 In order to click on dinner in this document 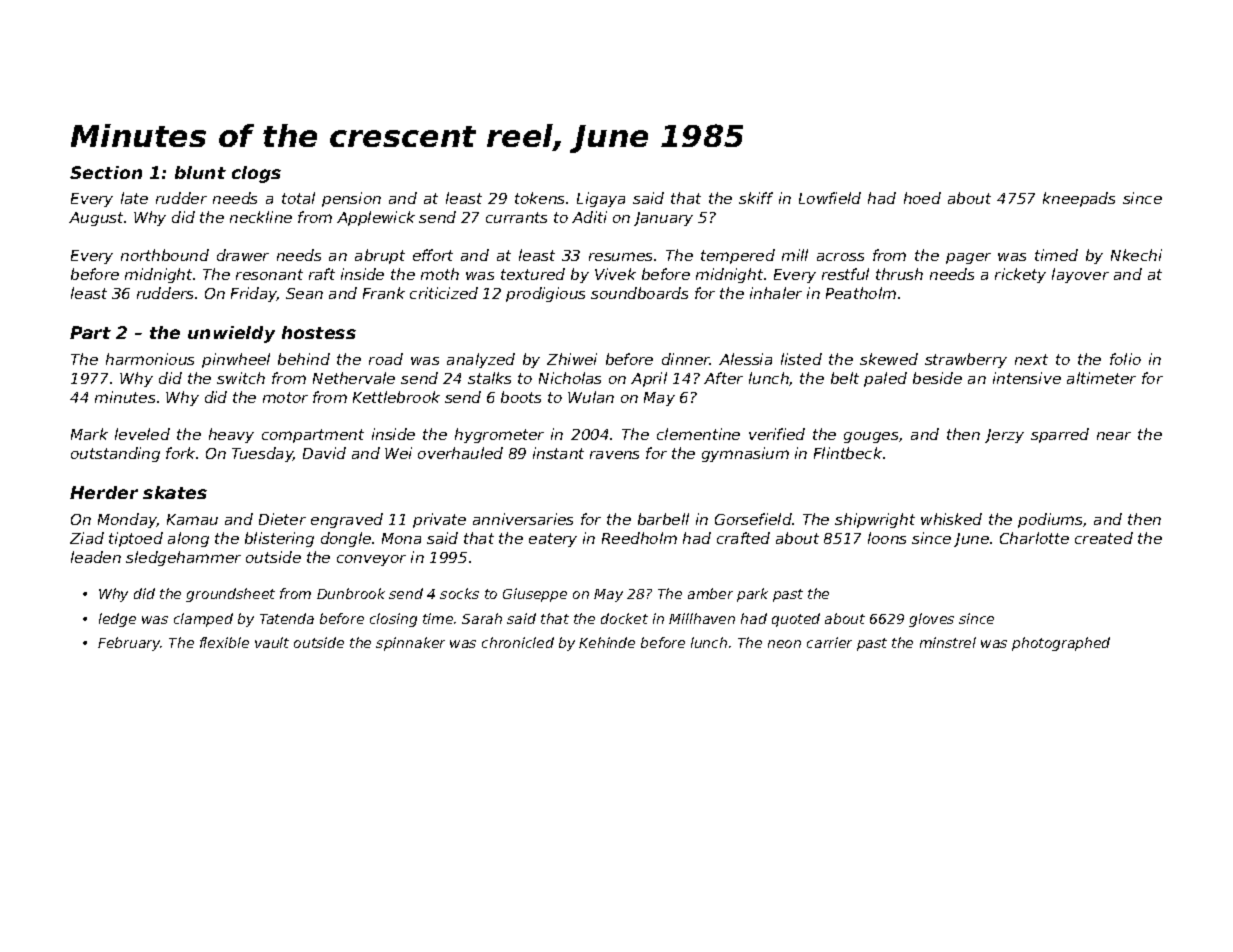, I will do `click(686, 359)`.
